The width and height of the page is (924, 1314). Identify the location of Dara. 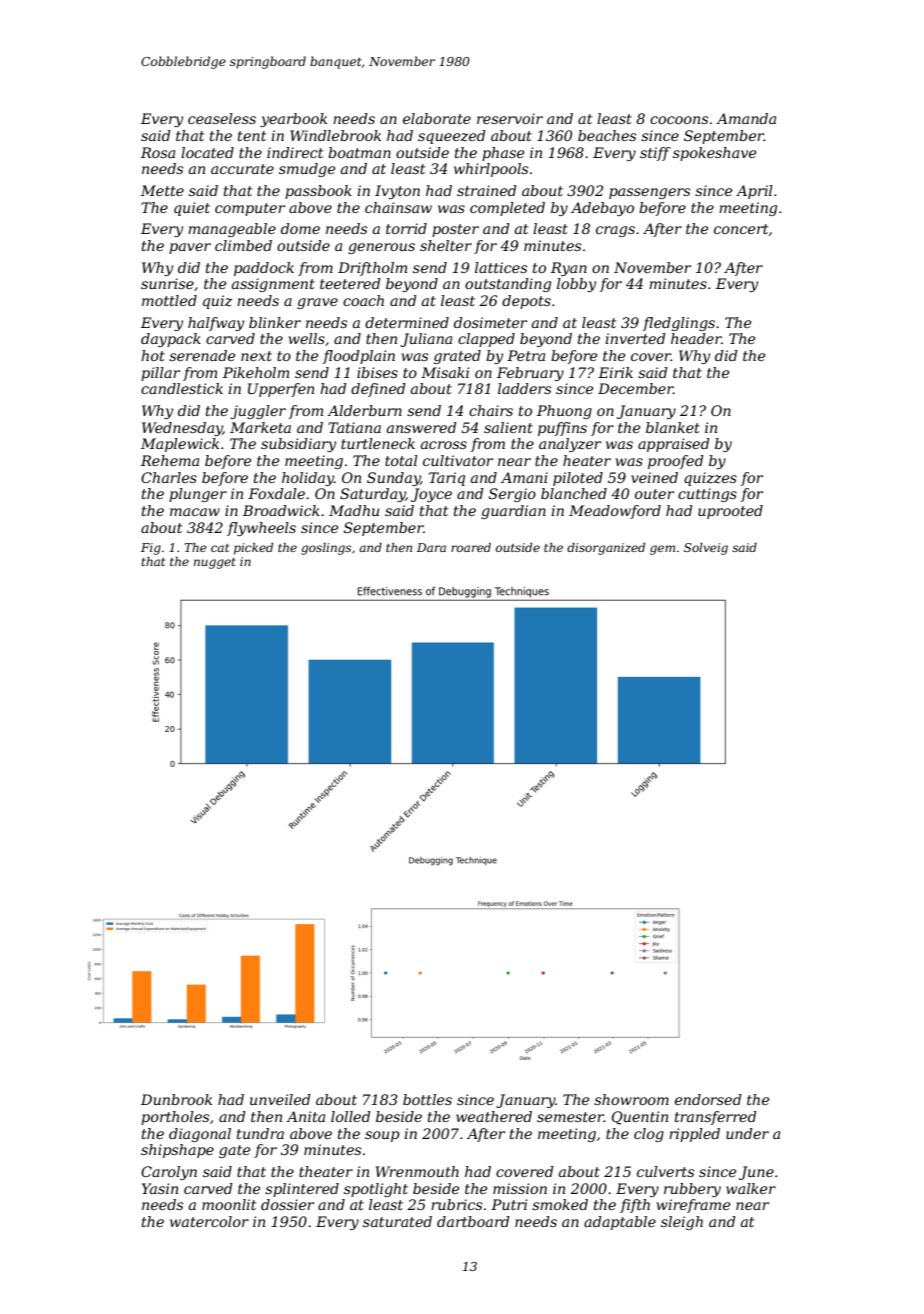
(431, 547).
